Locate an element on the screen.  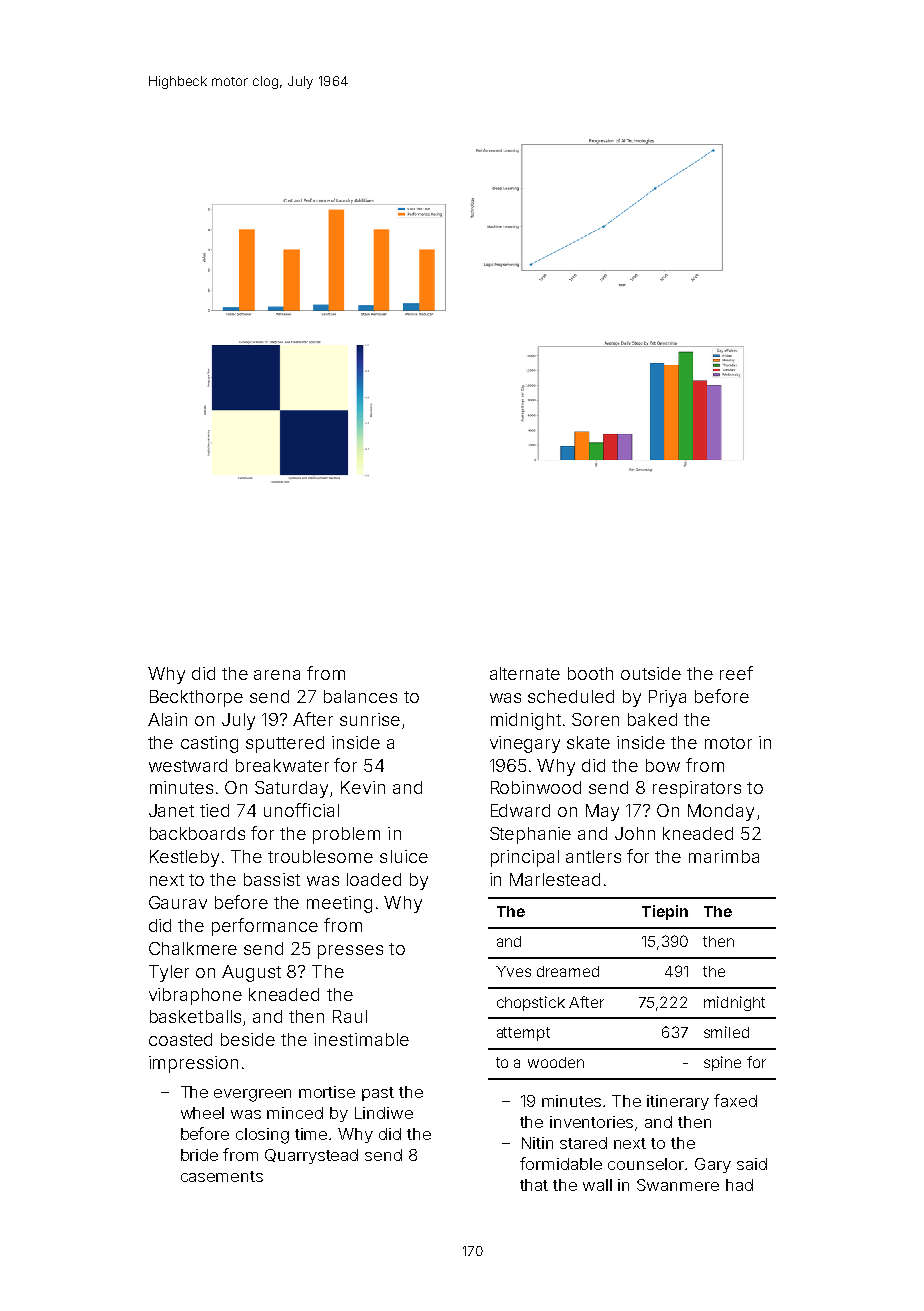
reef is located at coordinates (736, 673).
